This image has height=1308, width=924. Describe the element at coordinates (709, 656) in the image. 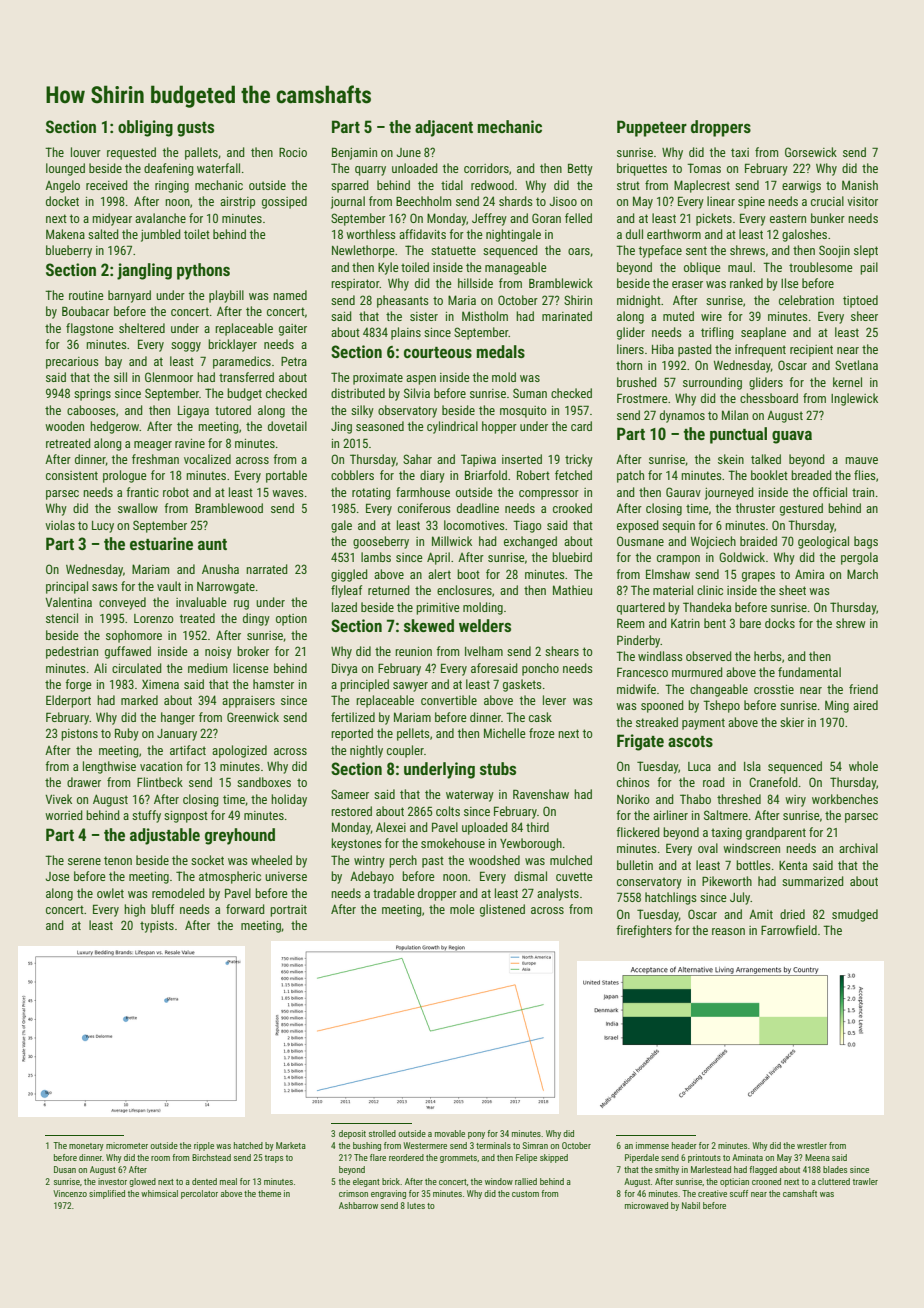

I see `observed` at that location.
